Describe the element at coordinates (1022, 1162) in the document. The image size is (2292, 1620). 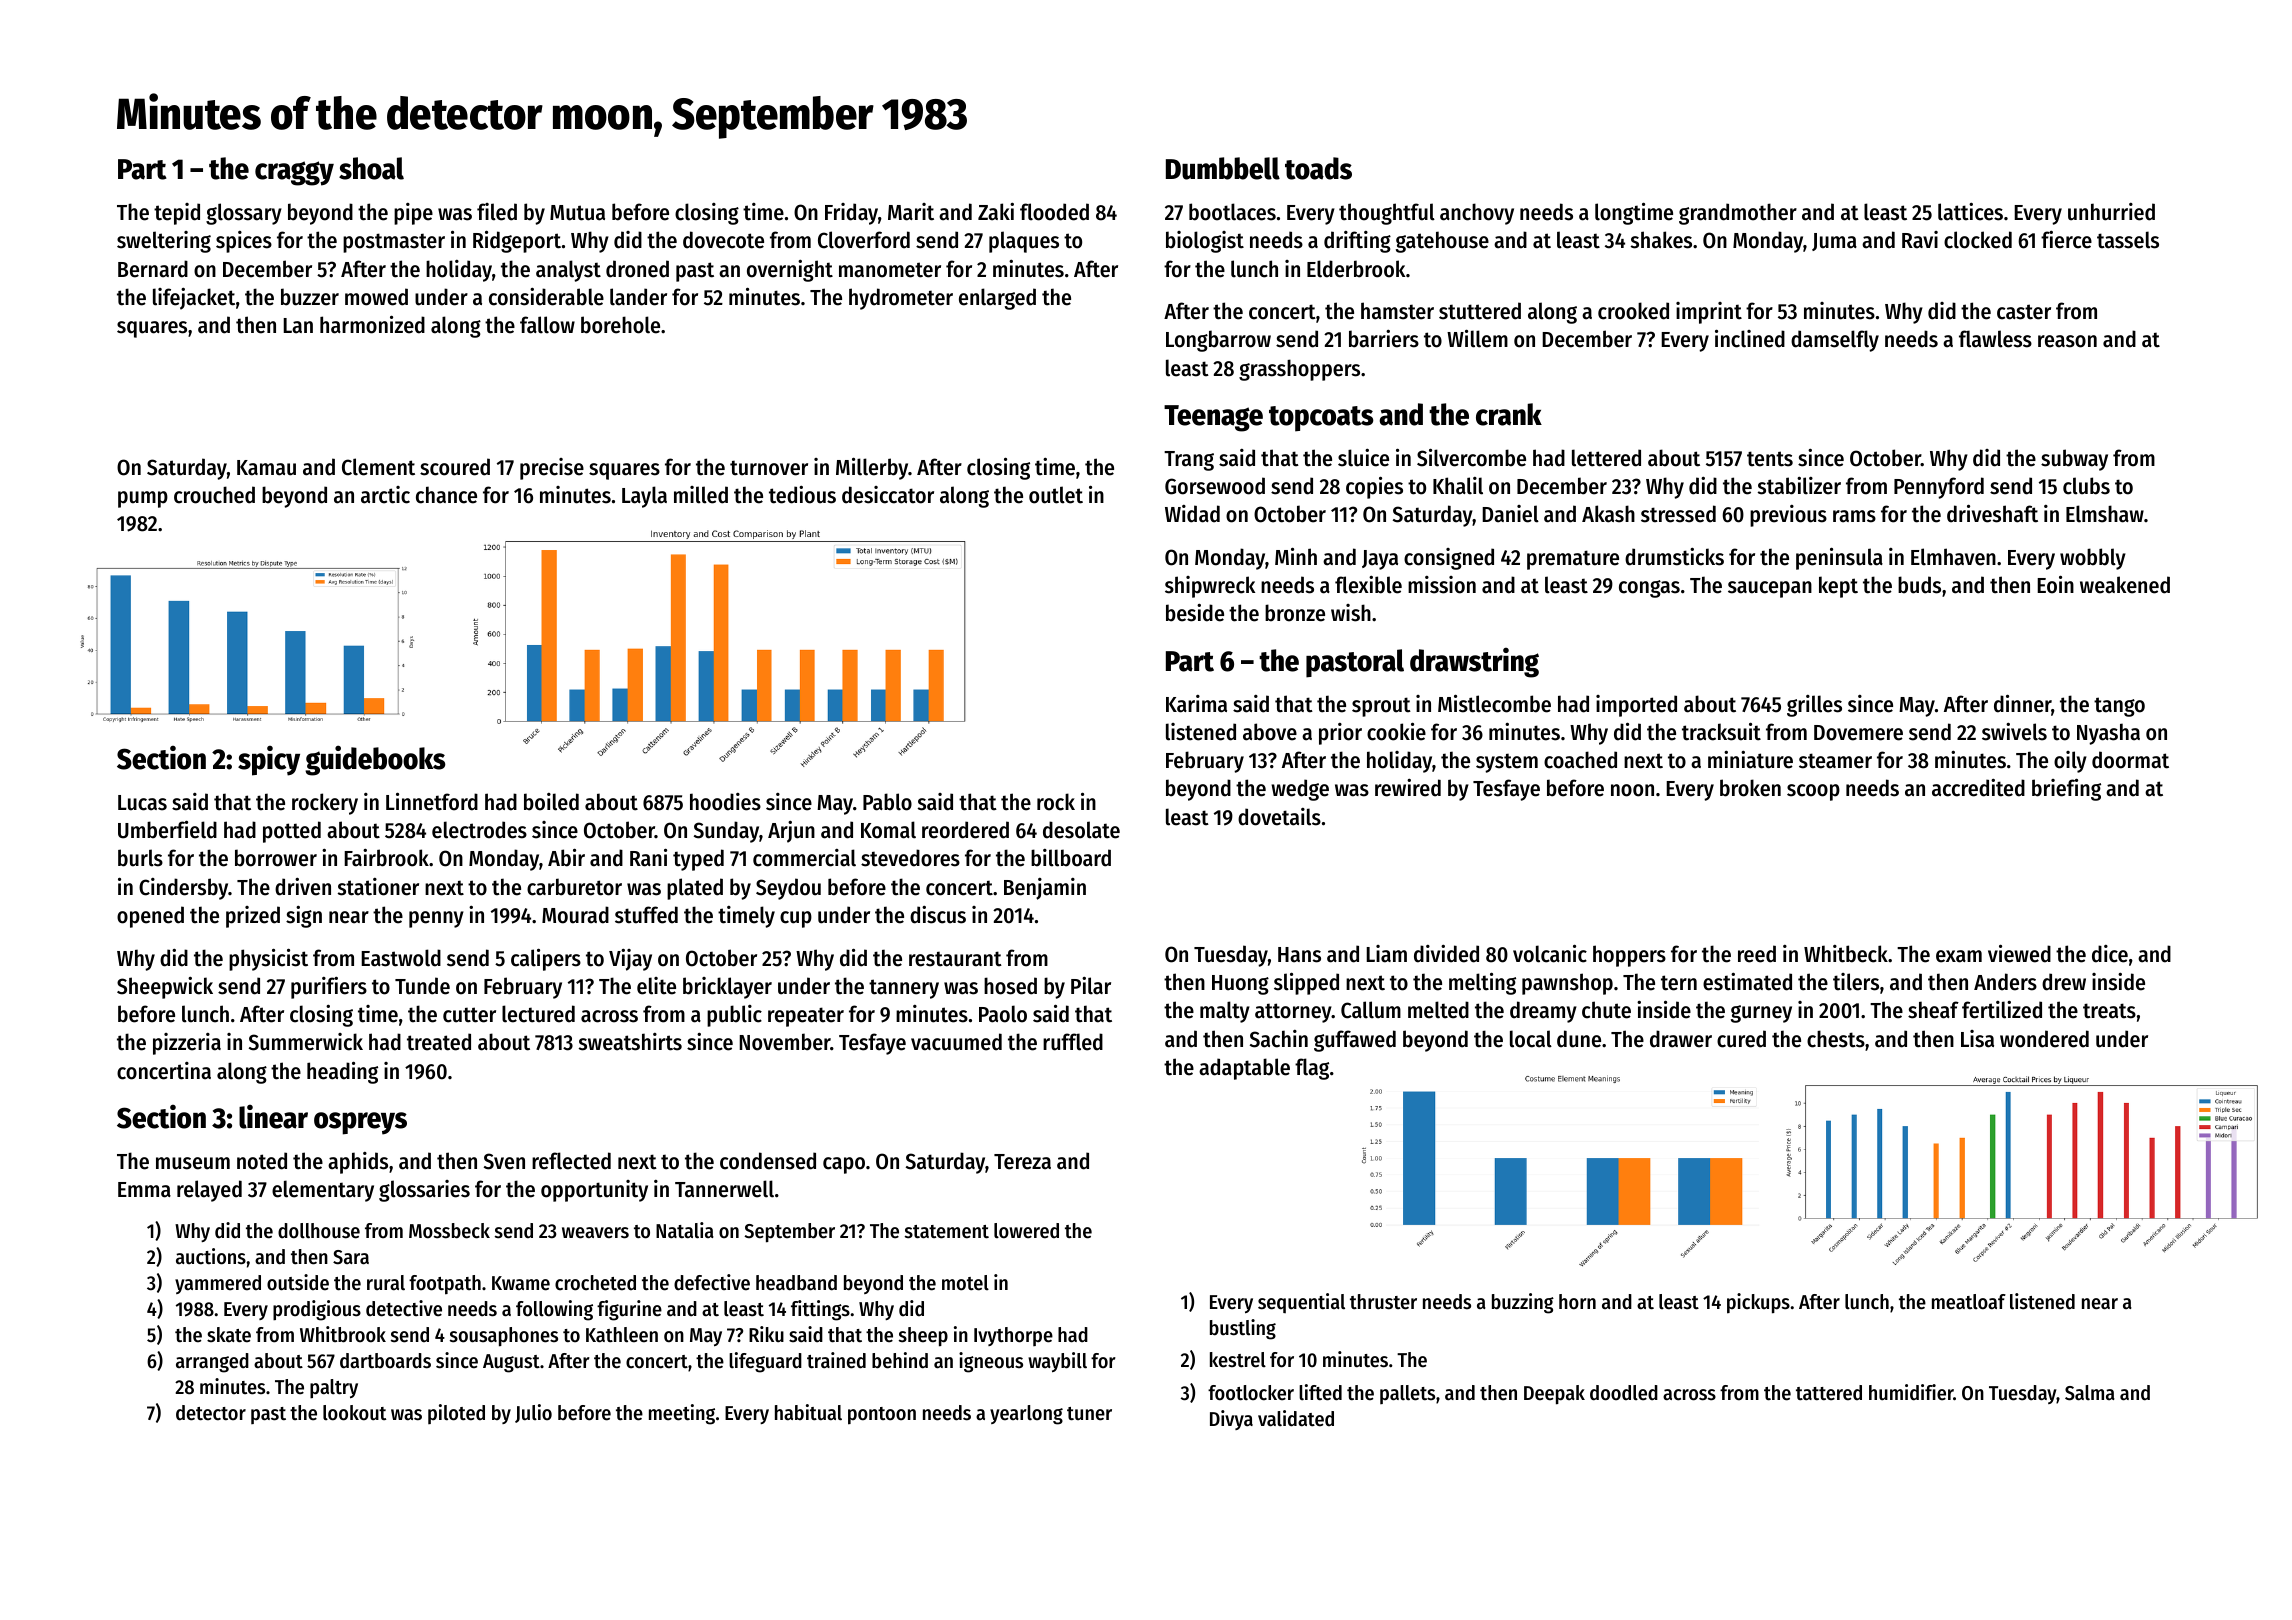
I see `Tereza` at that location.
